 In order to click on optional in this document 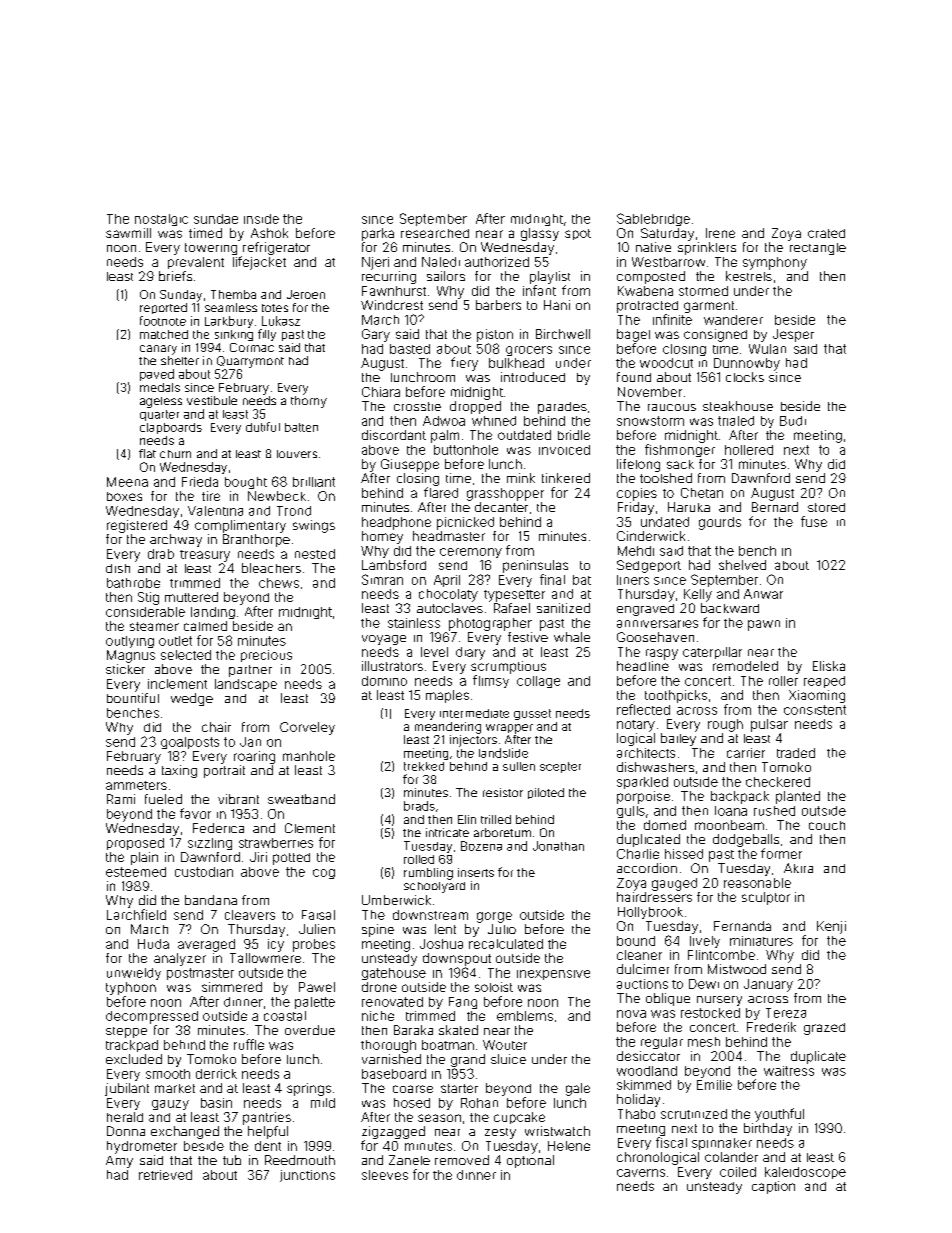, I will do `click(530, 1161)`.
